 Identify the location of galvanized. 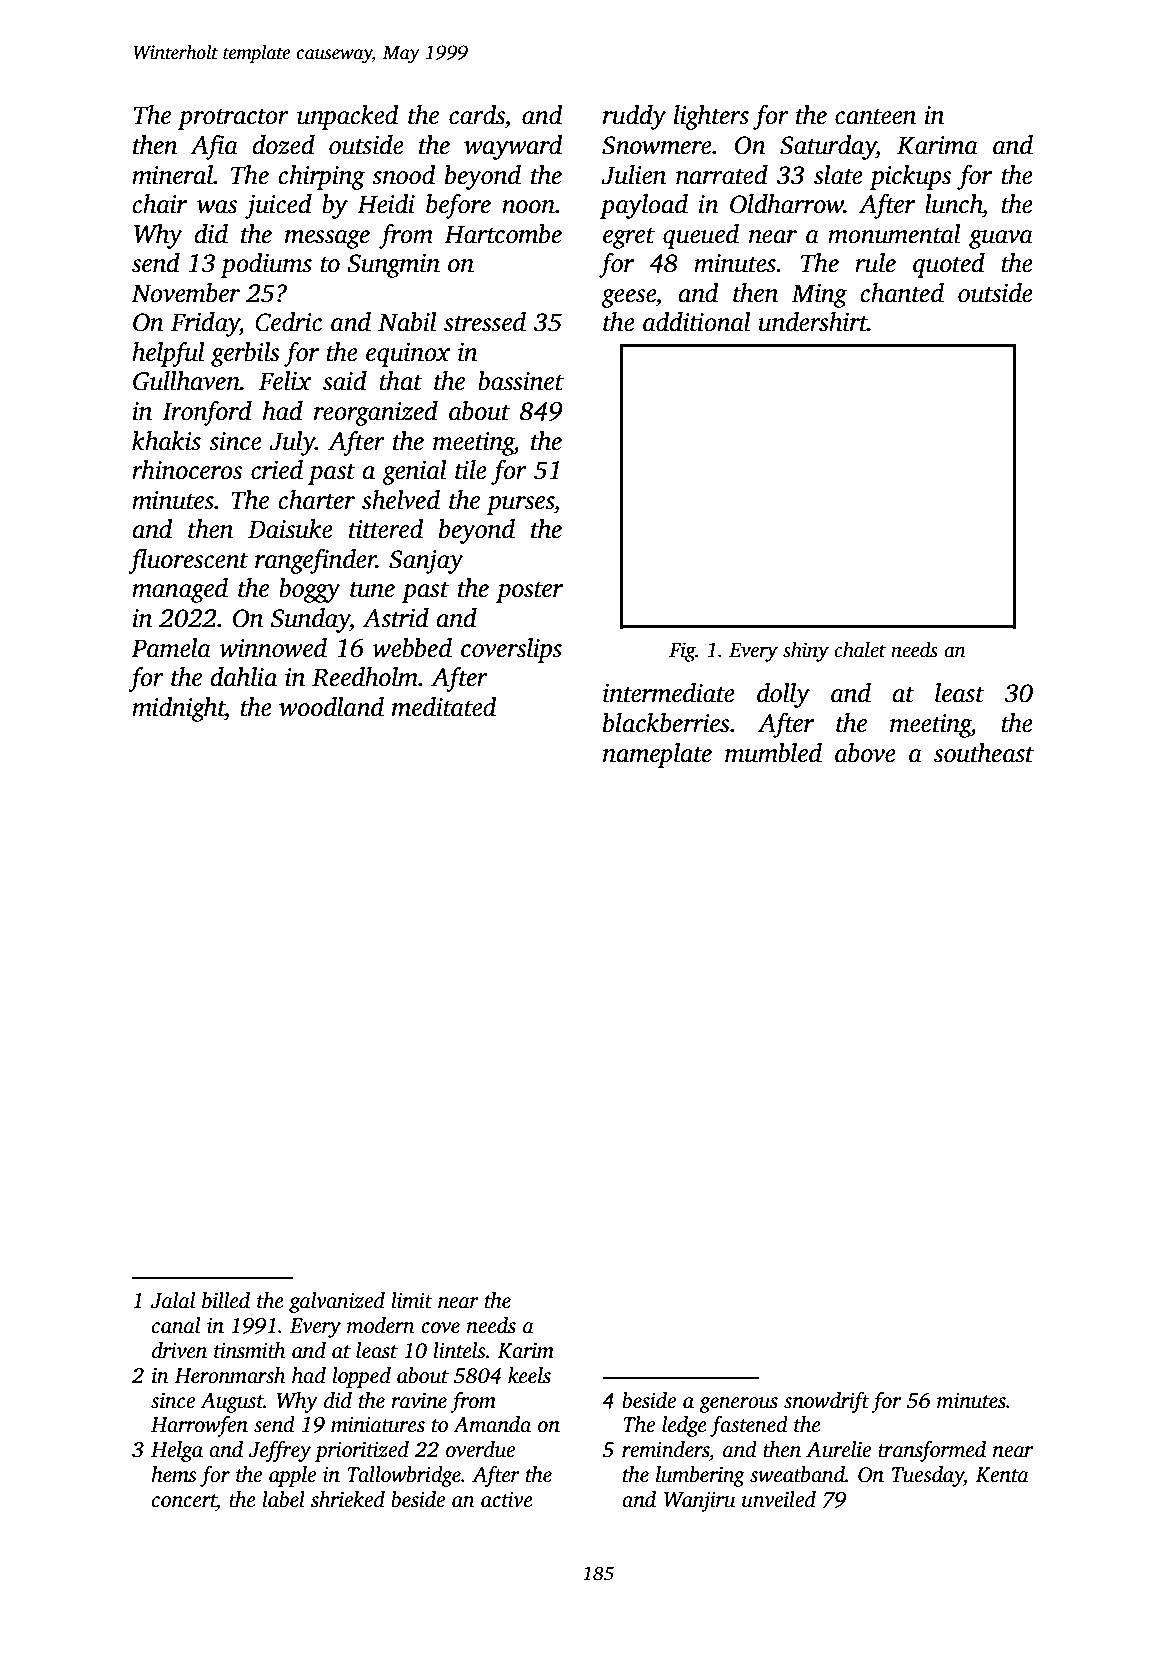
(337, 1302).
